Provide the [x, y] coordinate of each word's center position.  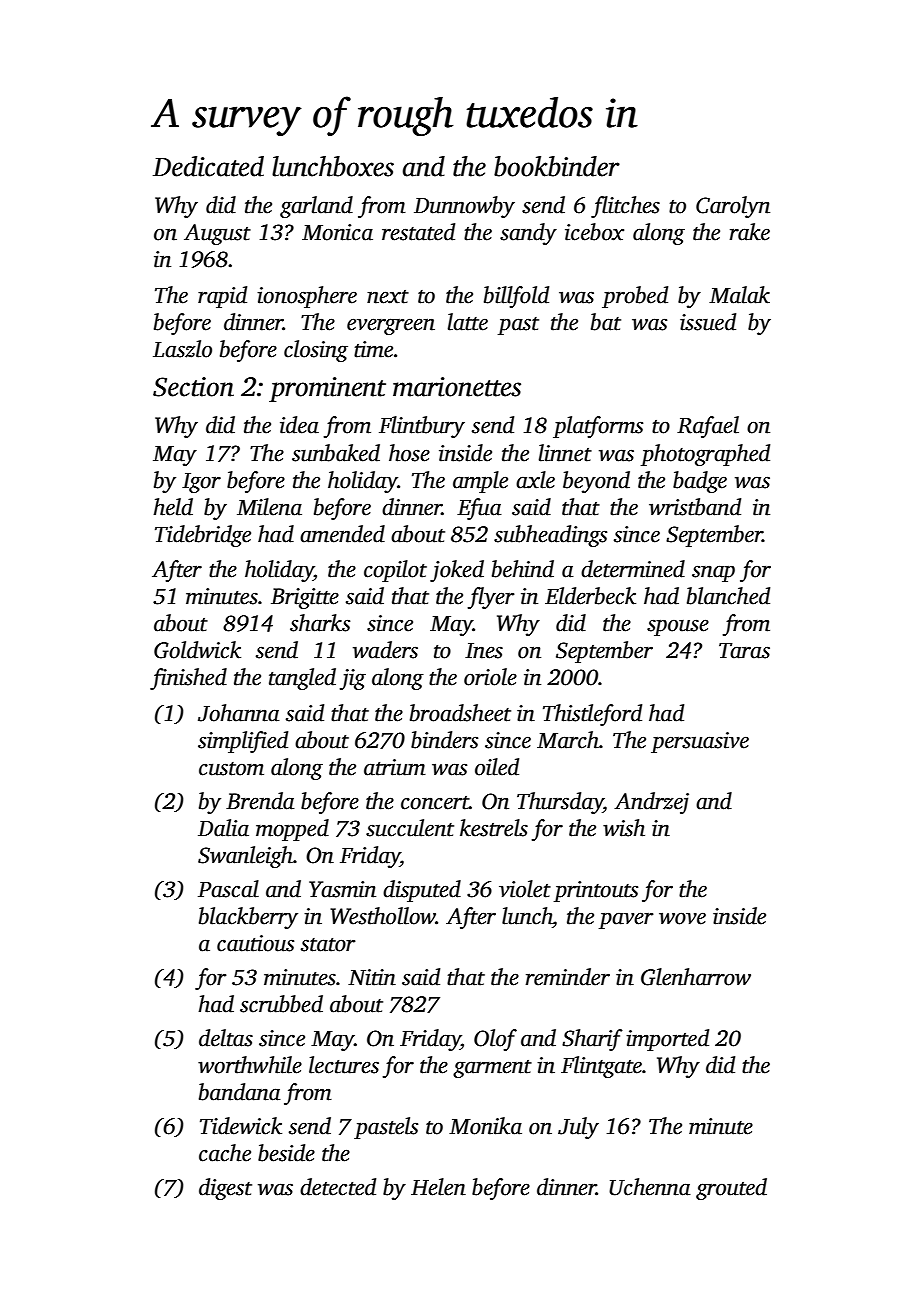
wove [682, 918]
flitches [625, 207]
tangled [302, 679]
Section [193, 387]
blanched [728, 596]
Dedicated [208, 166]
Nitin [372, 977]
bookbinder [557, 166]
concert [435, 803]
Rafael [708, 427]
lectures [344, 1065]
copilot [395, 571]
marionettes [457, 387]
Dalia [223, 828]
